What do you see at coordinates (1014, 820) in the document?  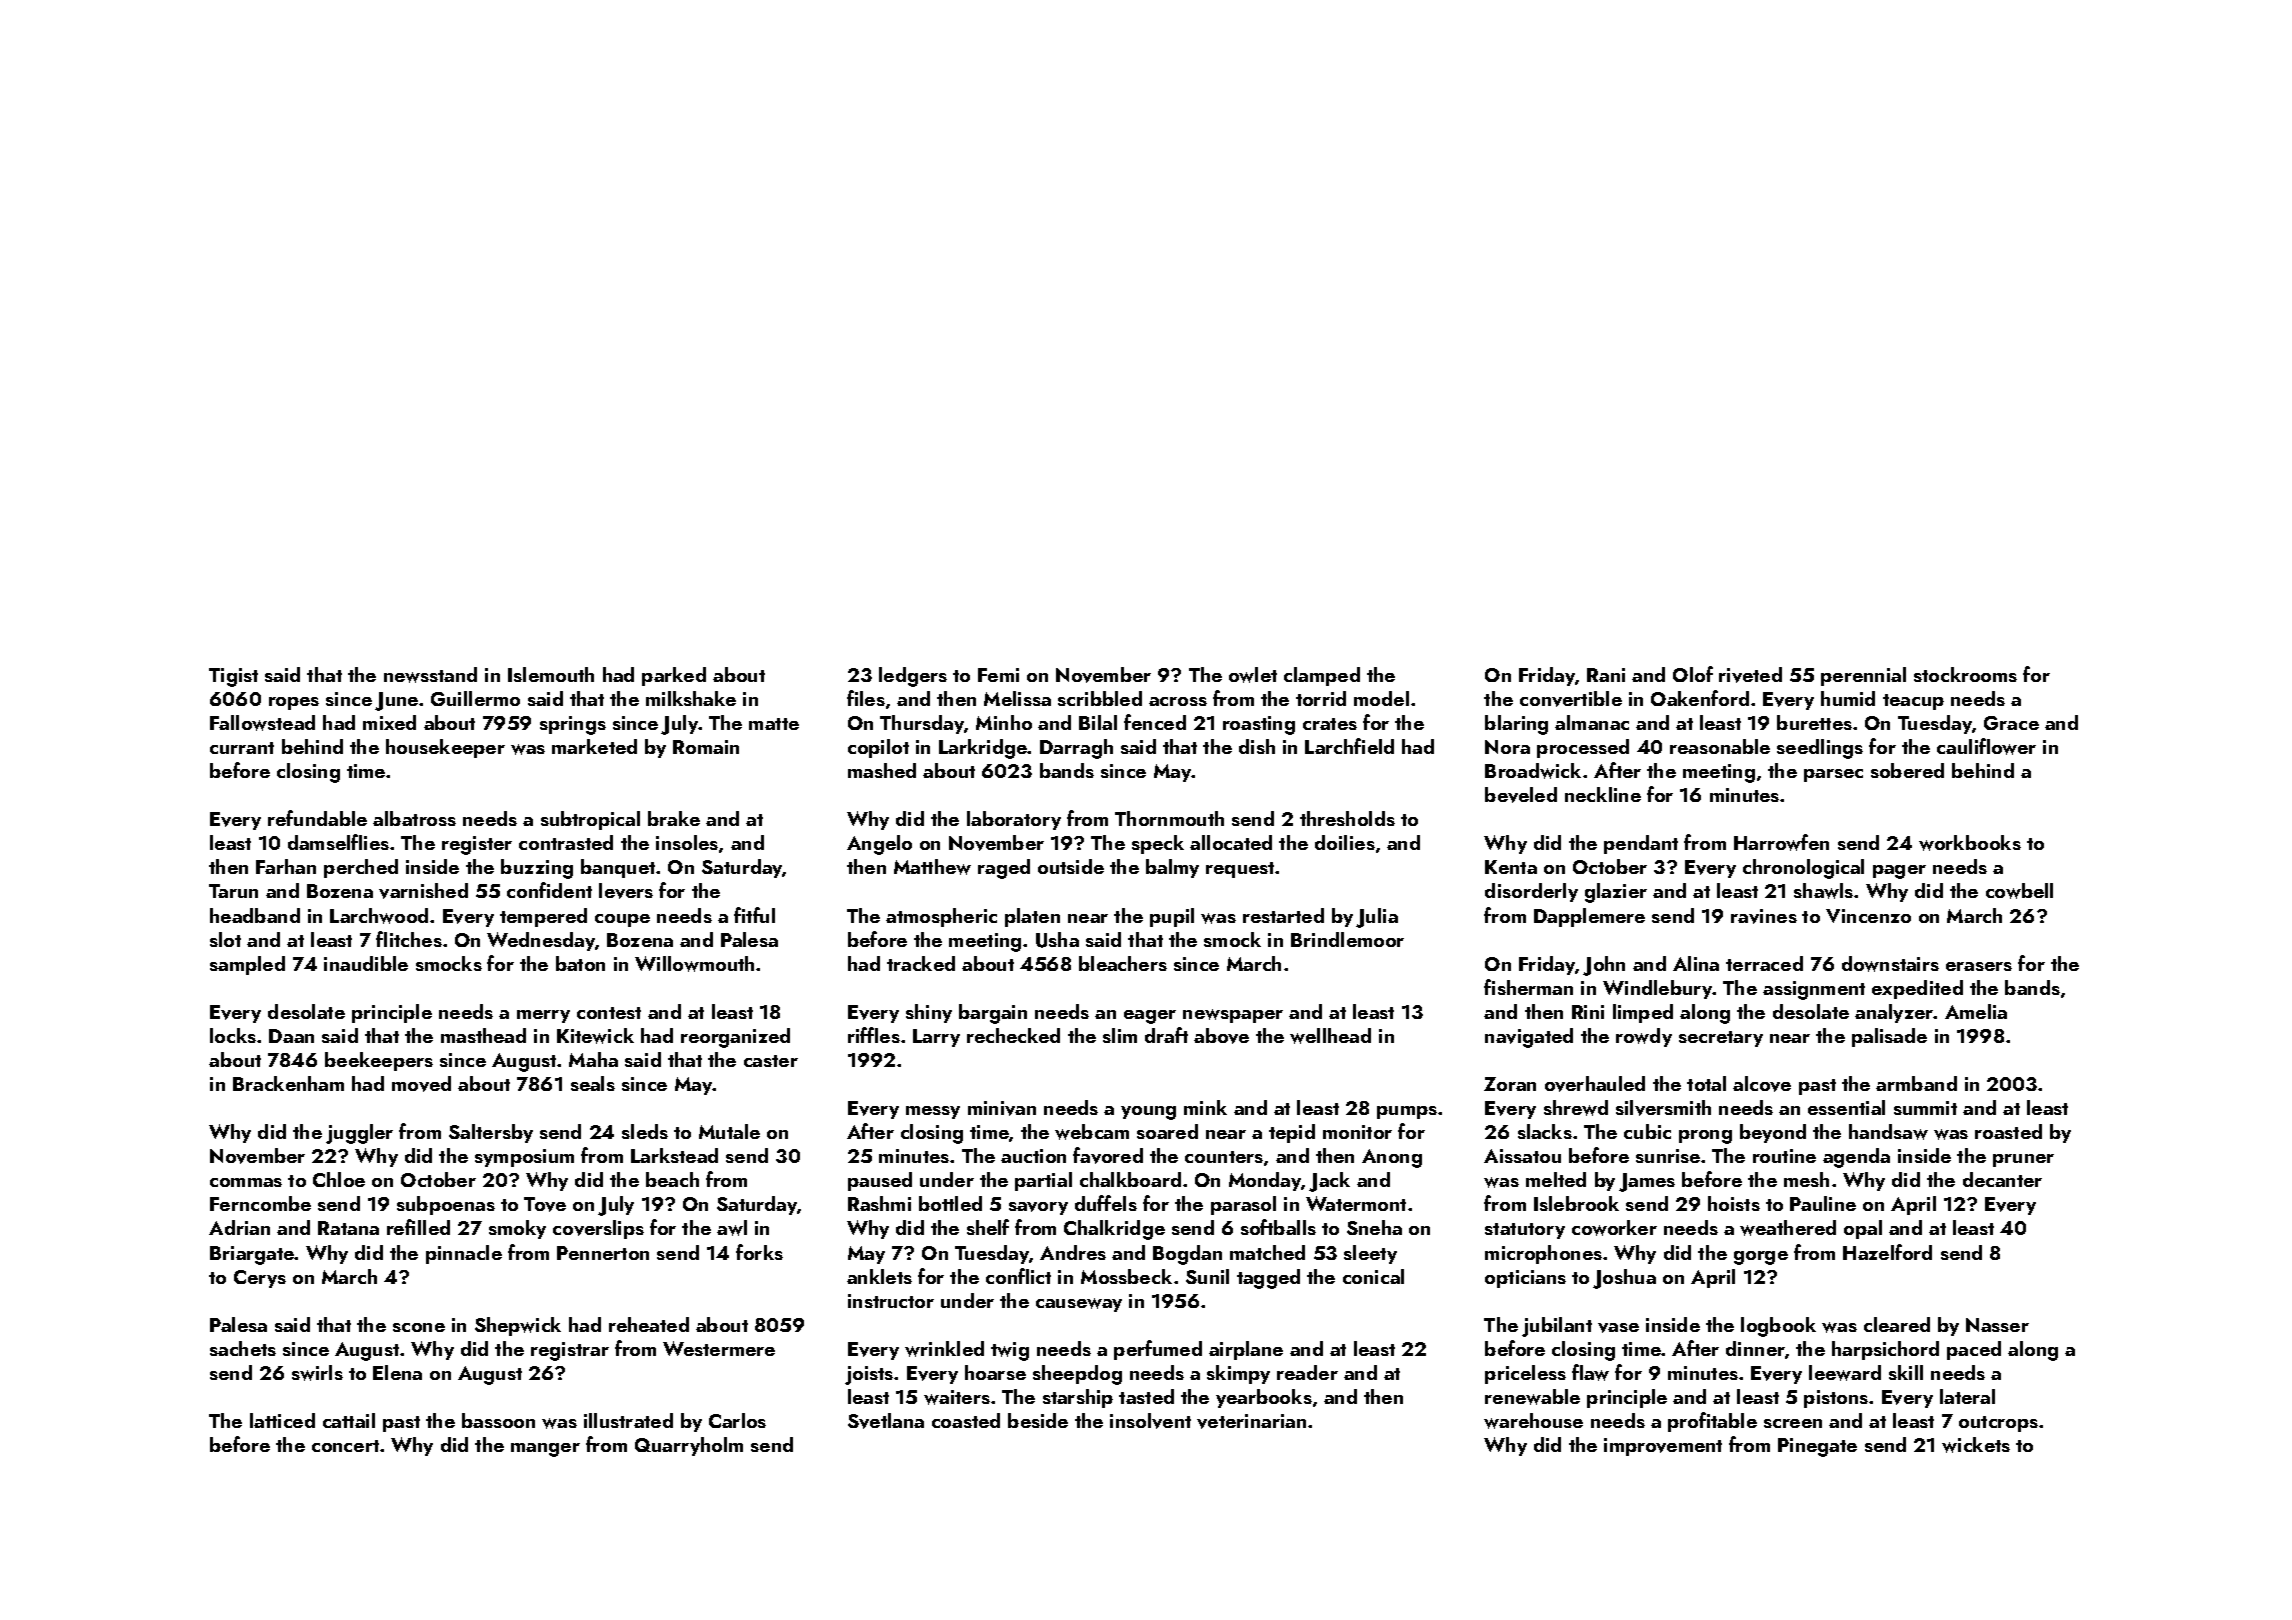 I see `laboratory` at bounding box center [1014, 820].
